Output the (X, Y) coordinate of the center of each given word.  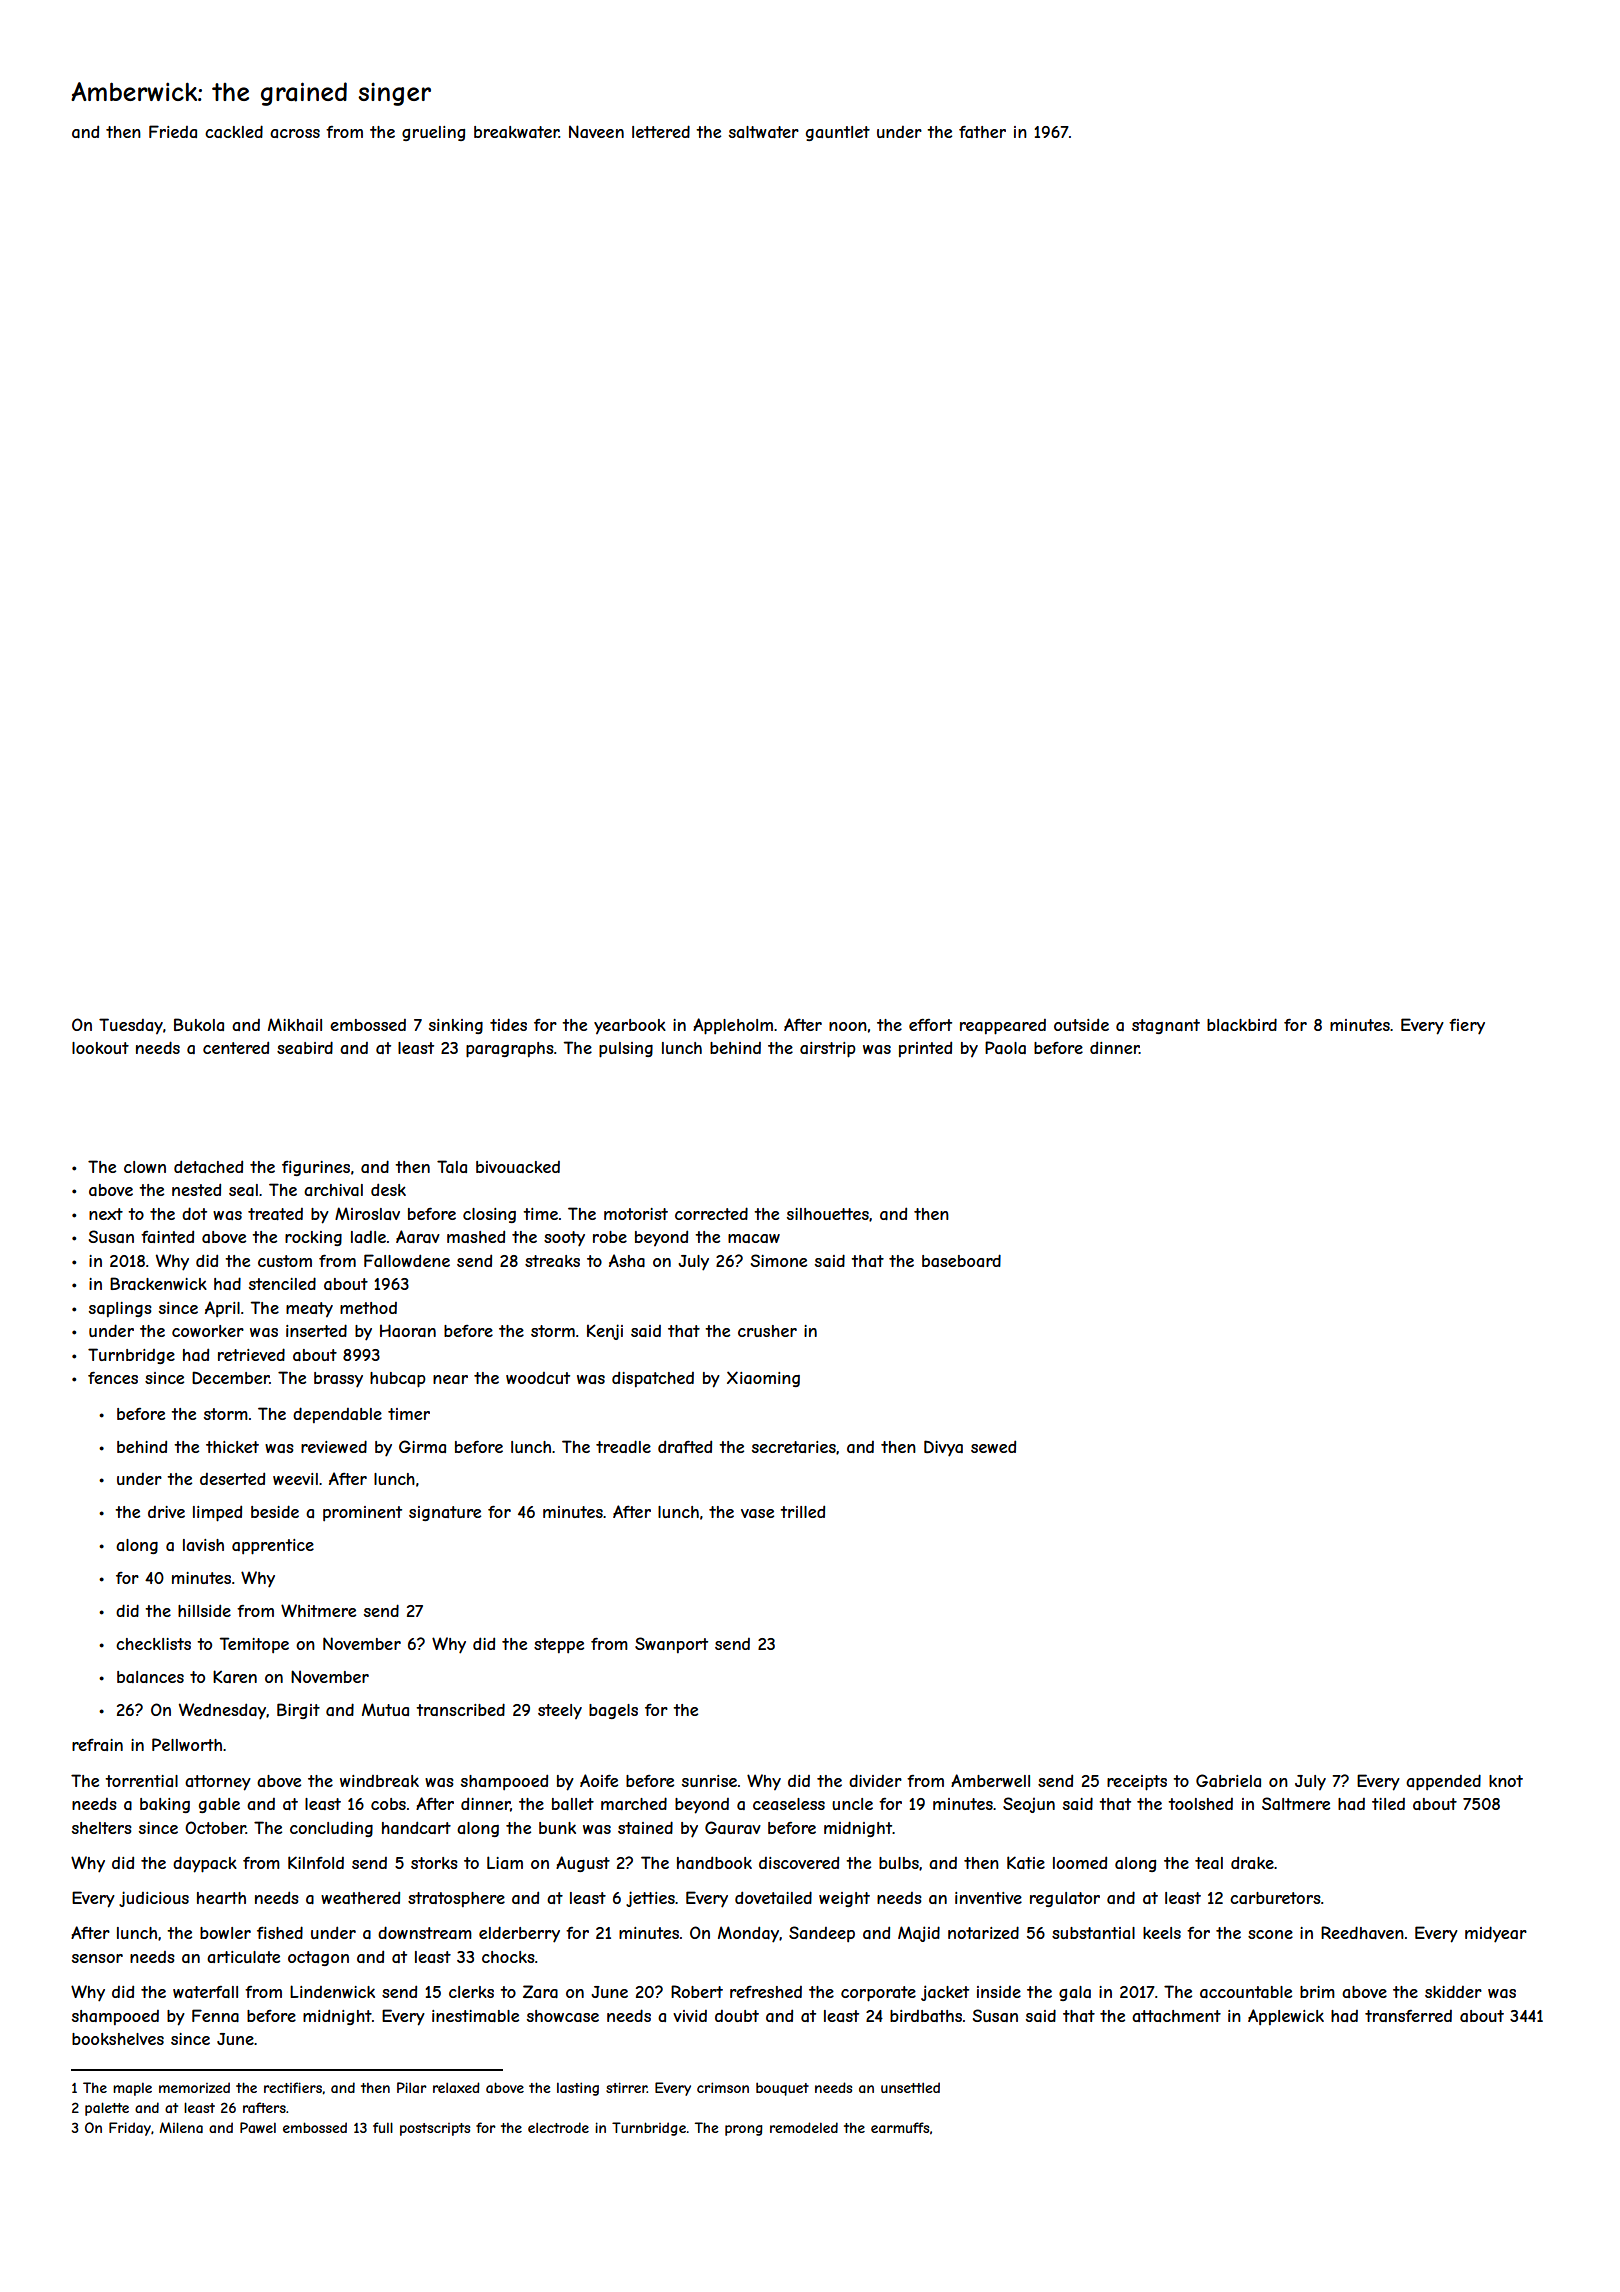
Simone (779, 1260)
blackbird (1242, 1024)
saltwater (764, 132)
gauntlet (838, 133)
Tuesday (131, 1026)
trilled (802, 1511)
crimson (723, 2087)
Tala (452, 1166)
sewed (993, 1446)
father (982, 131)
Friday (130, 2129)
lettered (661, 131)
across (295, 133)
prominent (362, 1513)
